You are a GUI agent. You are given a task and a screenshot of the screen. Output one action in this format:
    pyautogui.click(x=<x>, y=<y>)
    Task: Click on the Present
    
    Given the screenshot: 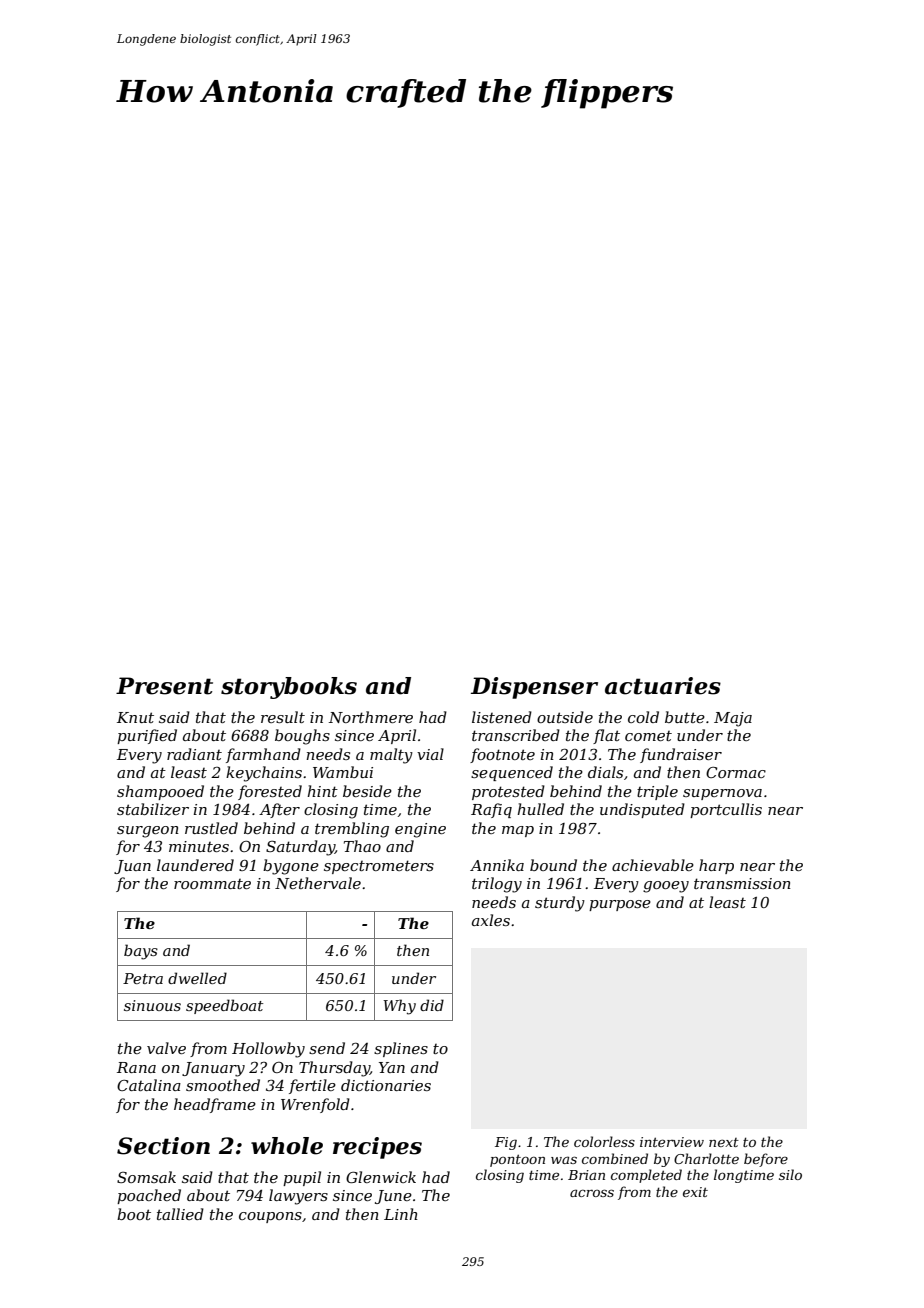 What is the action you would take?
    pyautogui.click(x=164, y=686)
